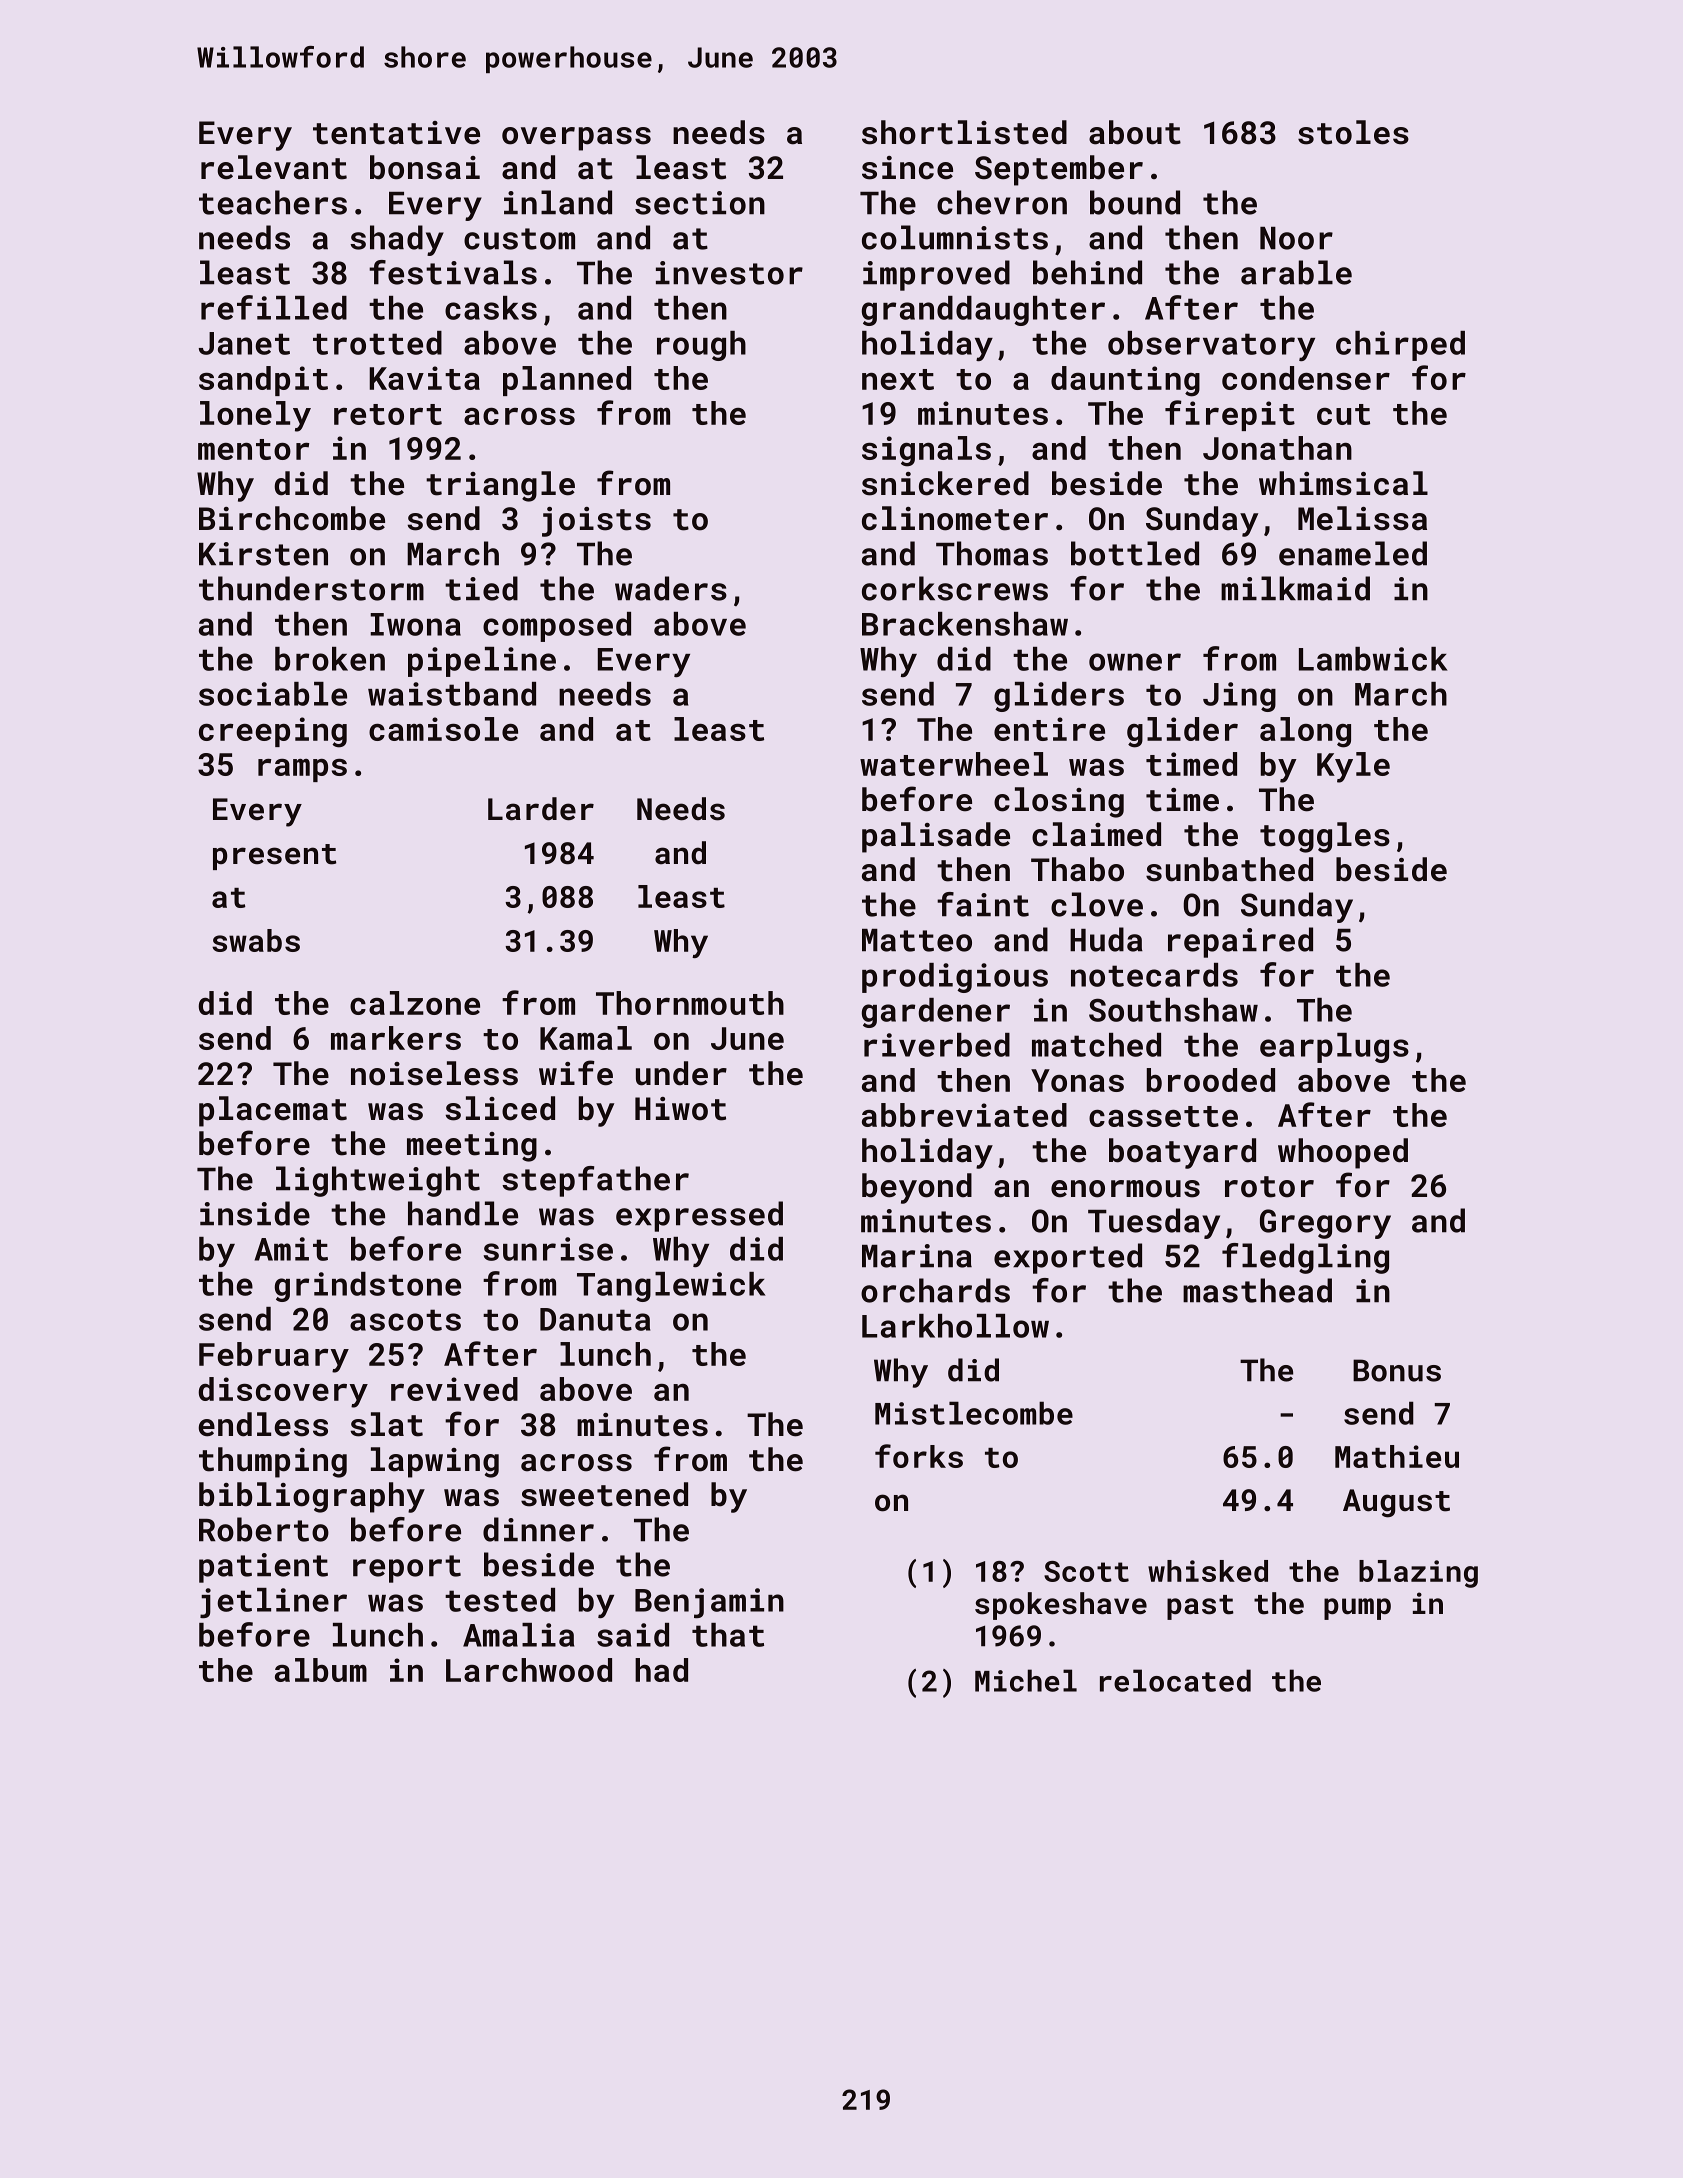 This page has height=2178, width=1683. I want to click on present, so click(274, 857).
